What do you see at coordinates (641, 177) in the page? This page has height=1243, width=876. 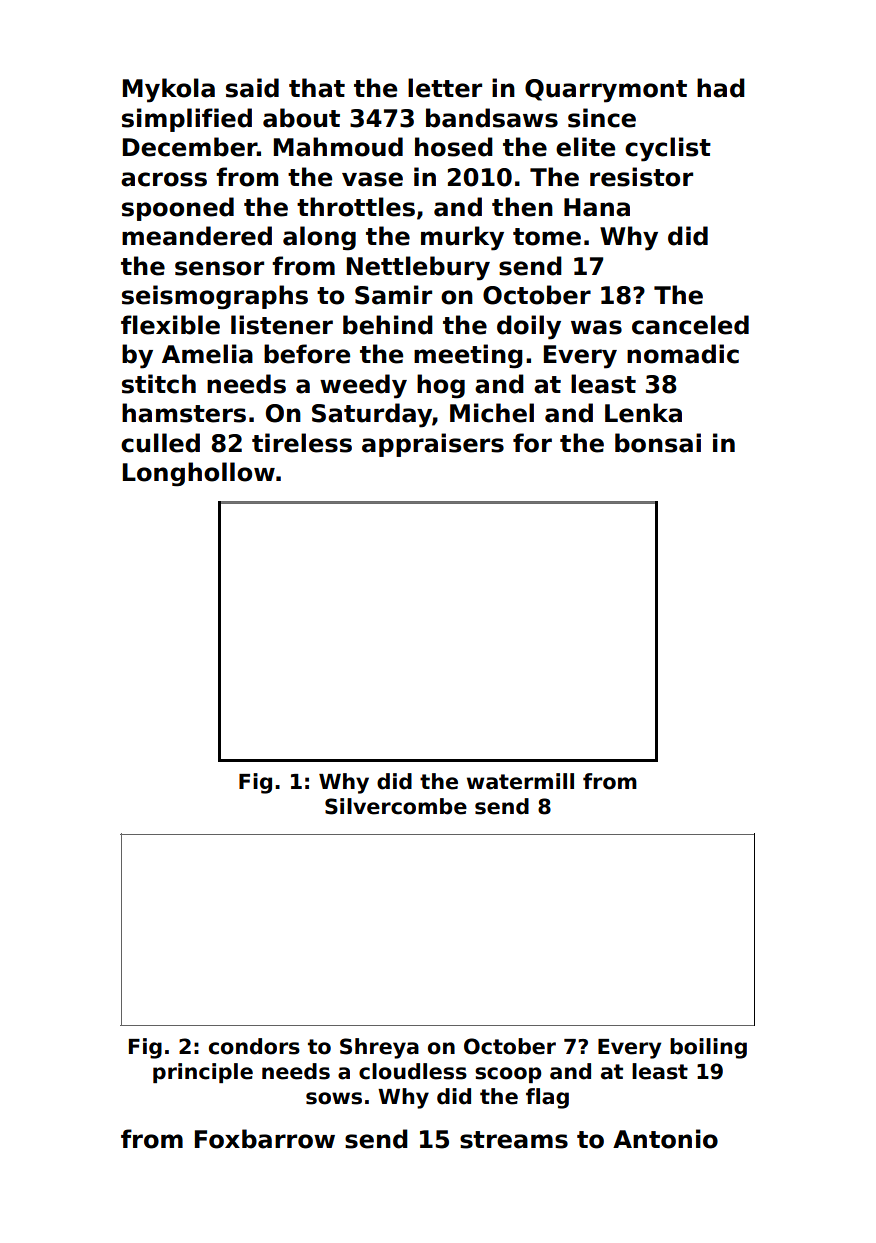 I see `resistor` at bounding box center [641, 177].
